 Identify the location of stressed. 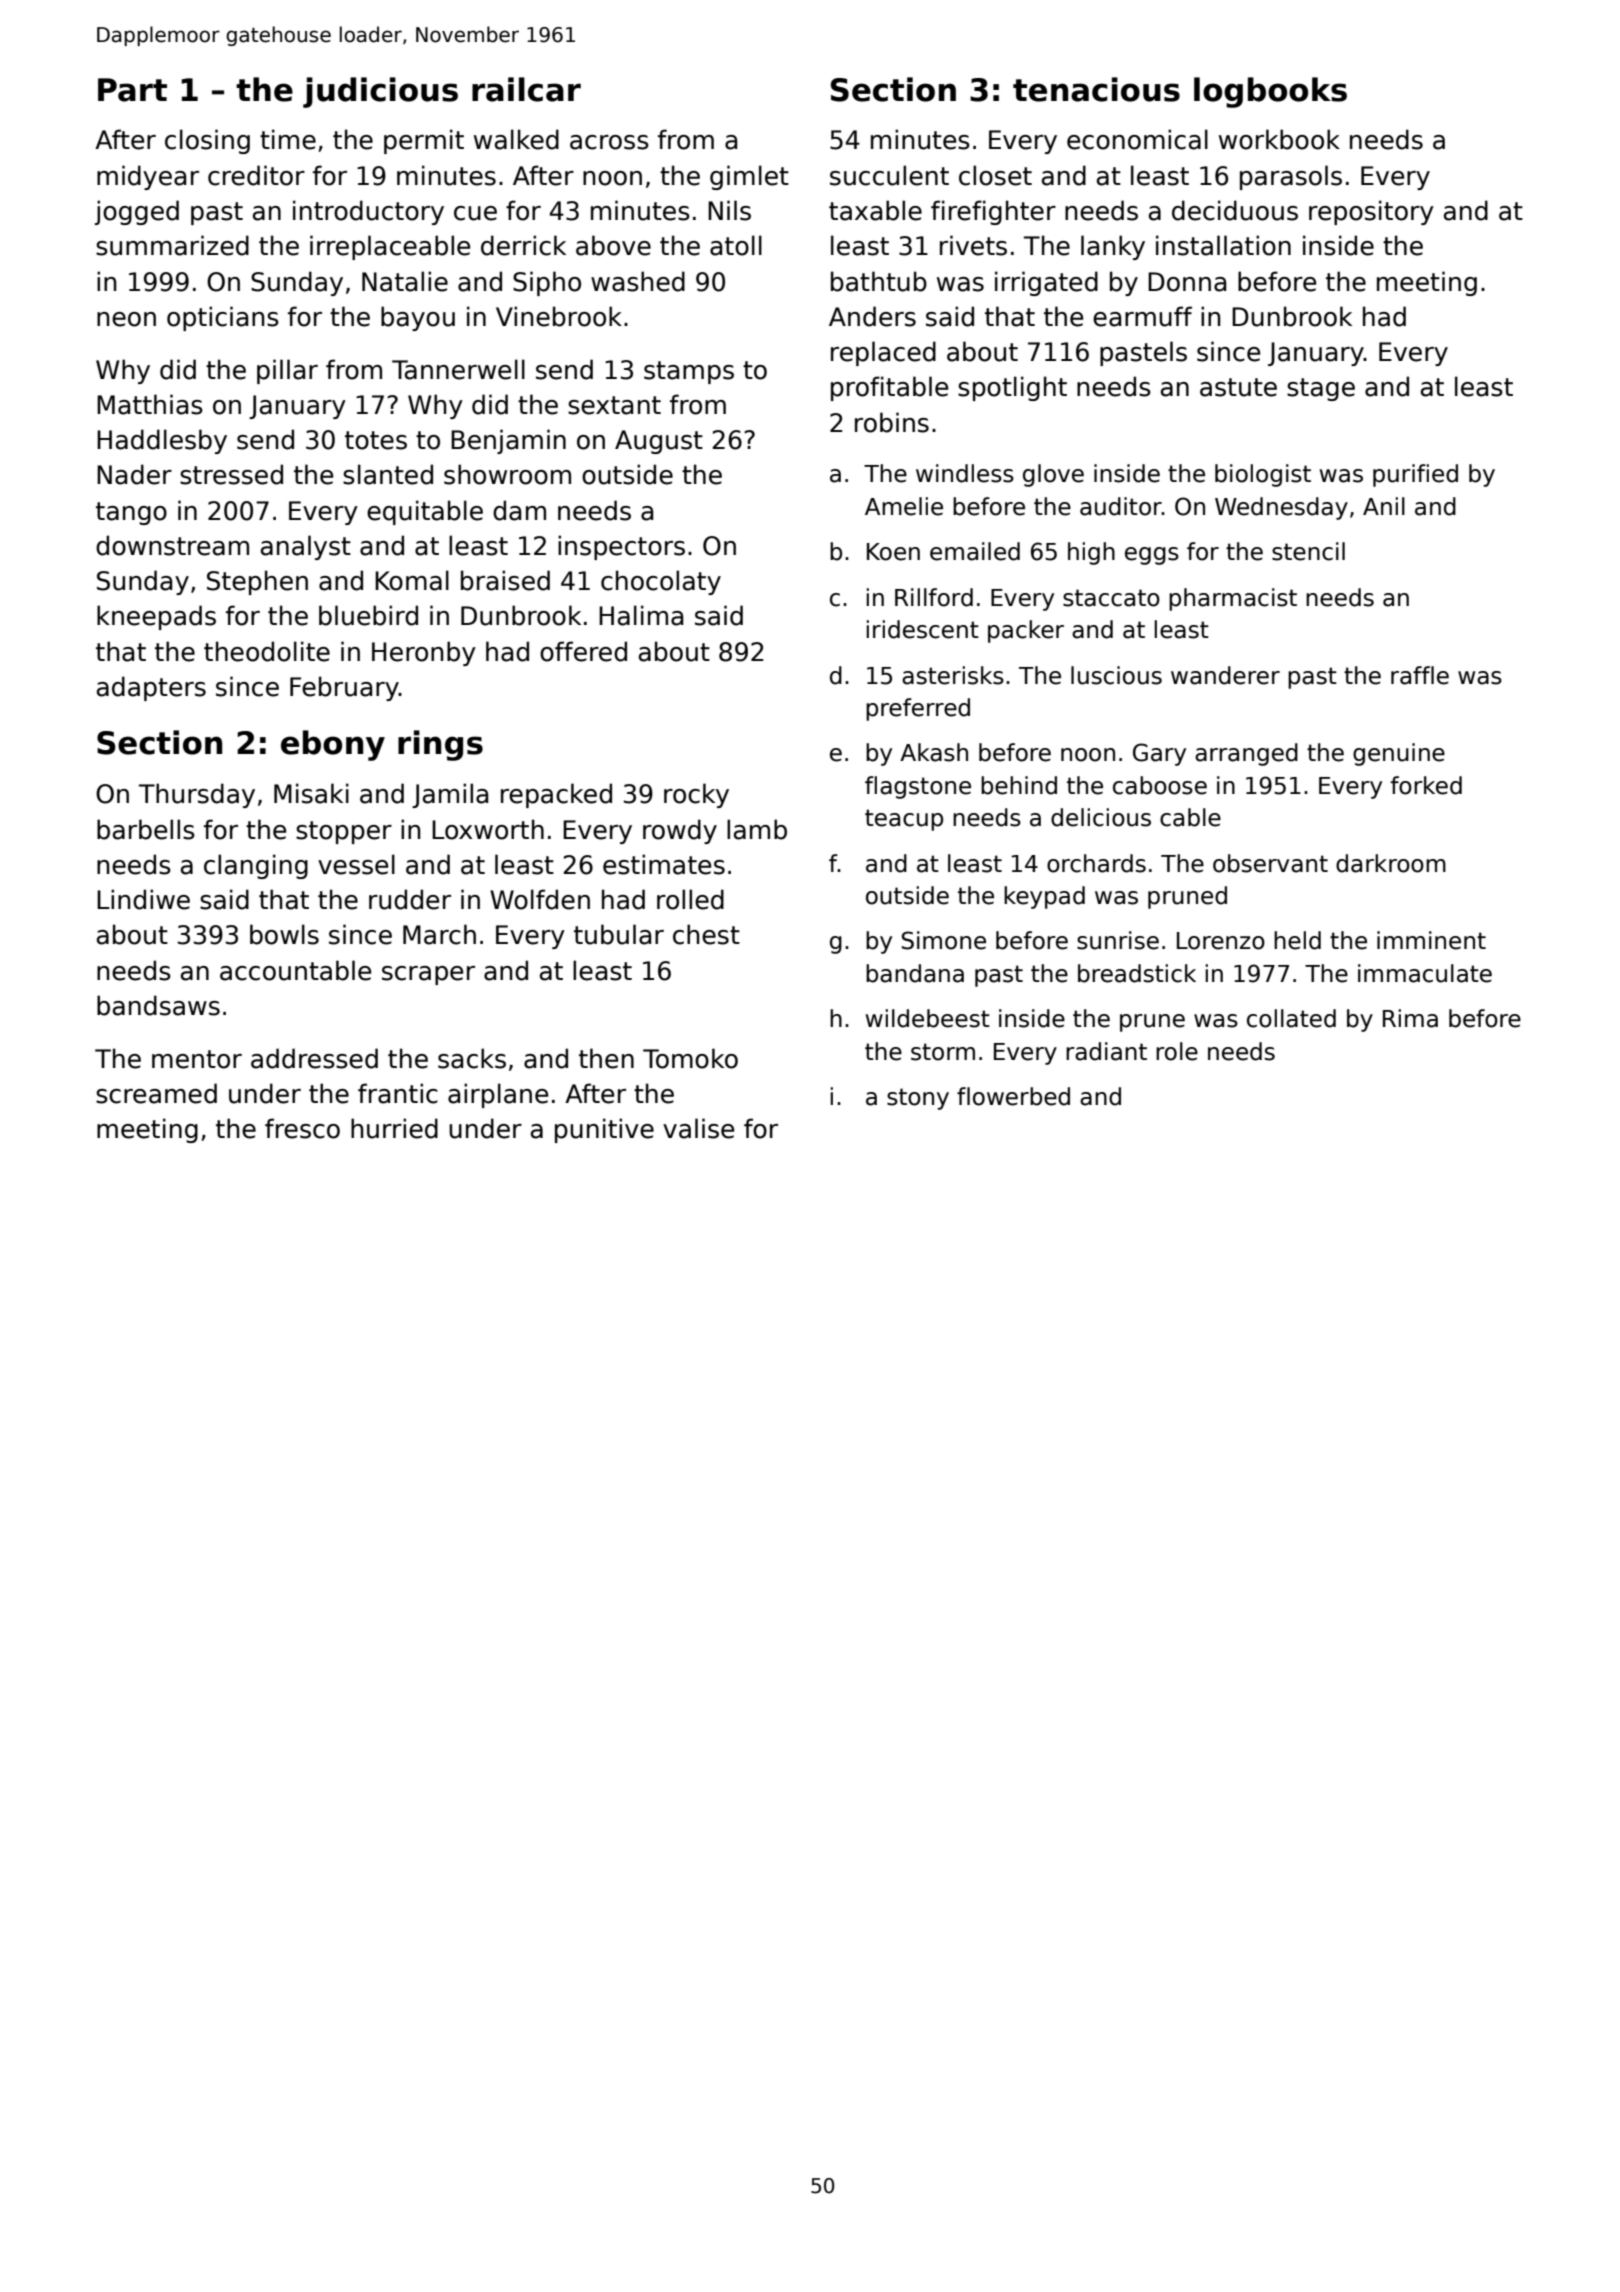
(231, 474).
